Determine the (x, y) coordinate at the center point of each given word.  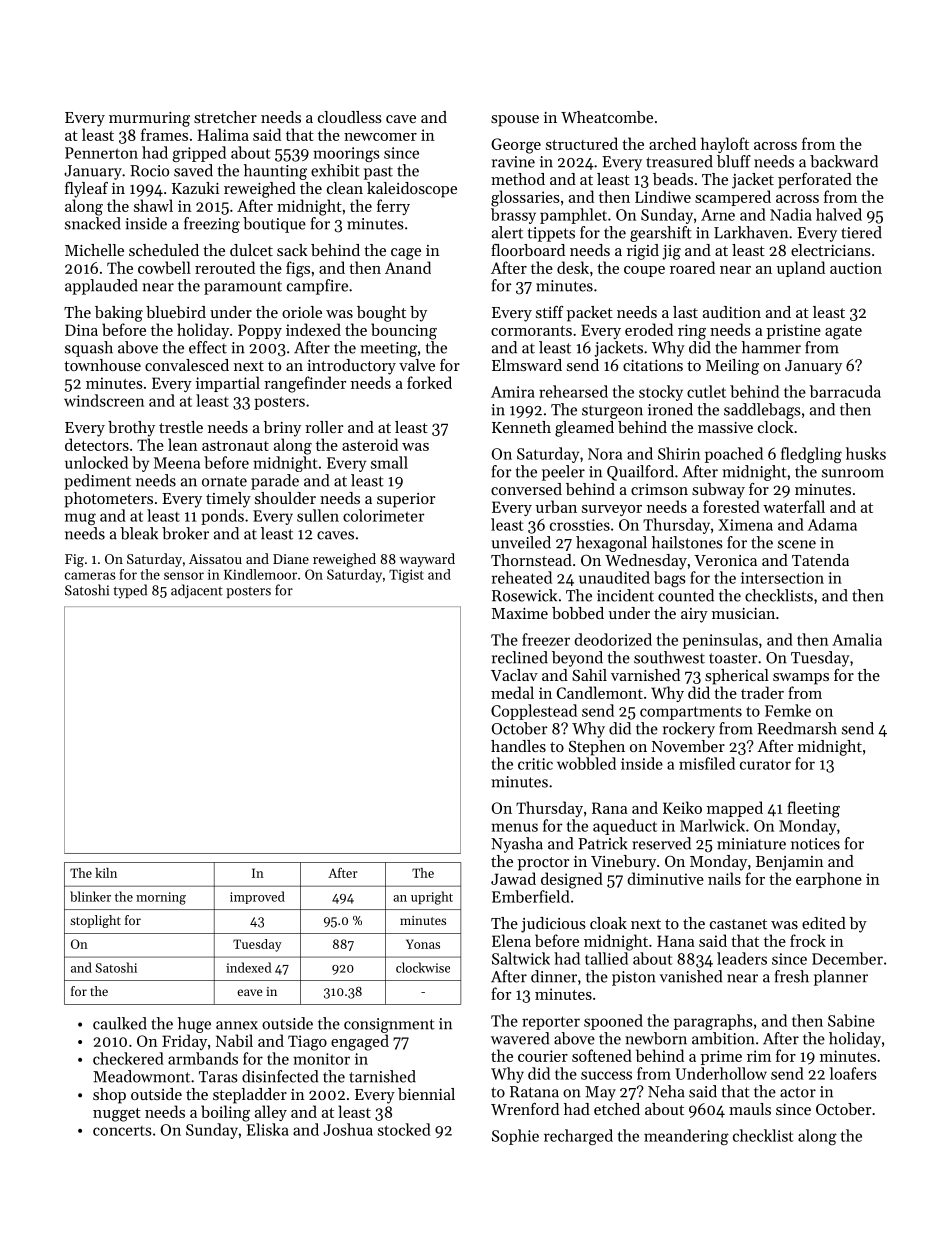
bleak (139, 533)
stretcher (225, 117)
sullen (318, 515)
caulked (120, 1023)
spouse (515, 121)
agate (843, 333)
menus (514, 827)
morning (161, 898)
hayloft (725, 145)
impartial (228, 384)
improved (257, 897)
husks (866, 453)
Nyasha (517, 845)
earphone (829, 880)
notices (815, 844)
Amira (513, 392)
